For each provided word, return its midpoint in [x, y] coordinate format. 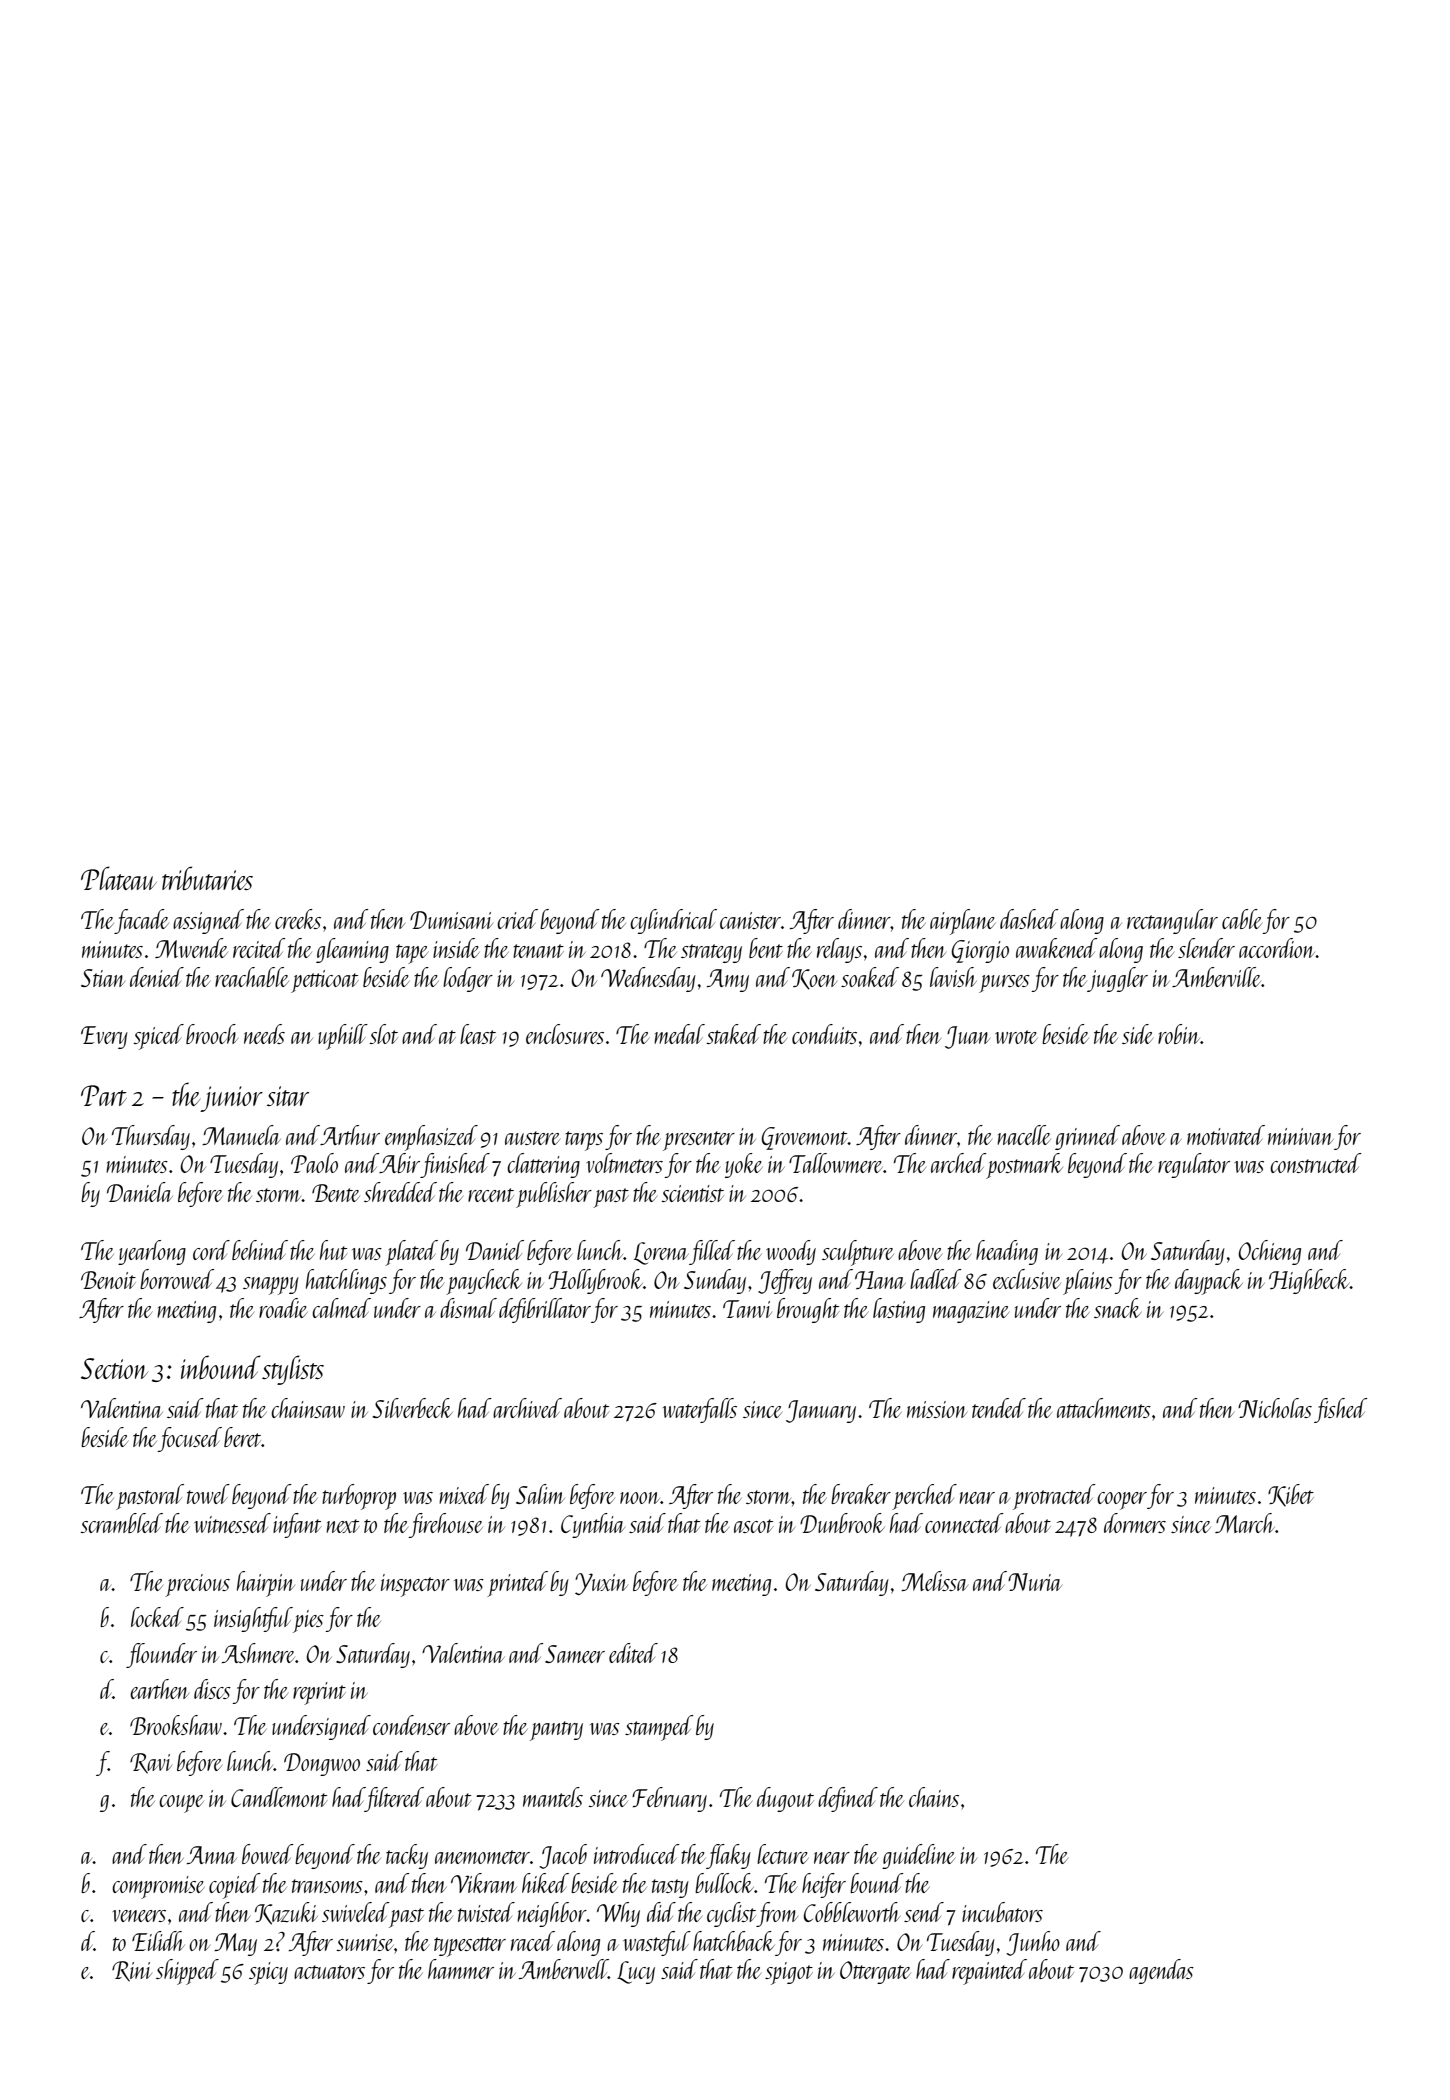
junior [232, 1099]
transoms [327, 1886]
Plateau [119, 878]
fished [1341, 1410]
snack [1117, 1308]
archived [527, 1408]
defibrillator [545, 1310]
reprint [319, 1693]
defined [848, 1799]
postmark [1024, 1166]
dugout [785, 1799]
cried [517, 919]
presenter [699, 1141]
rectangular [1172, 921]
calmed [341, 1308]
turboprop [359, 1497]
